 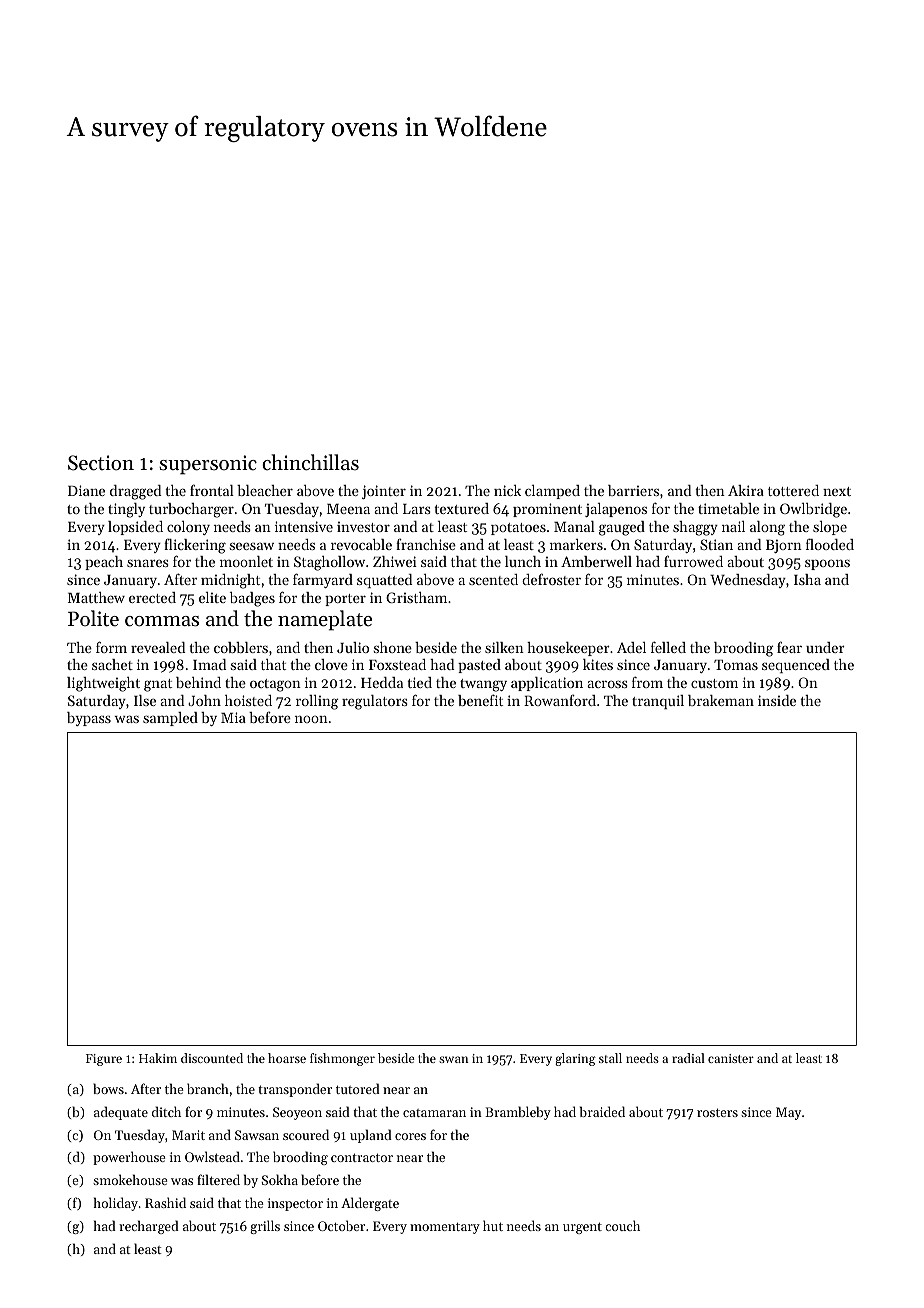 I want to click on barriers, so click(x=633, y=490).
